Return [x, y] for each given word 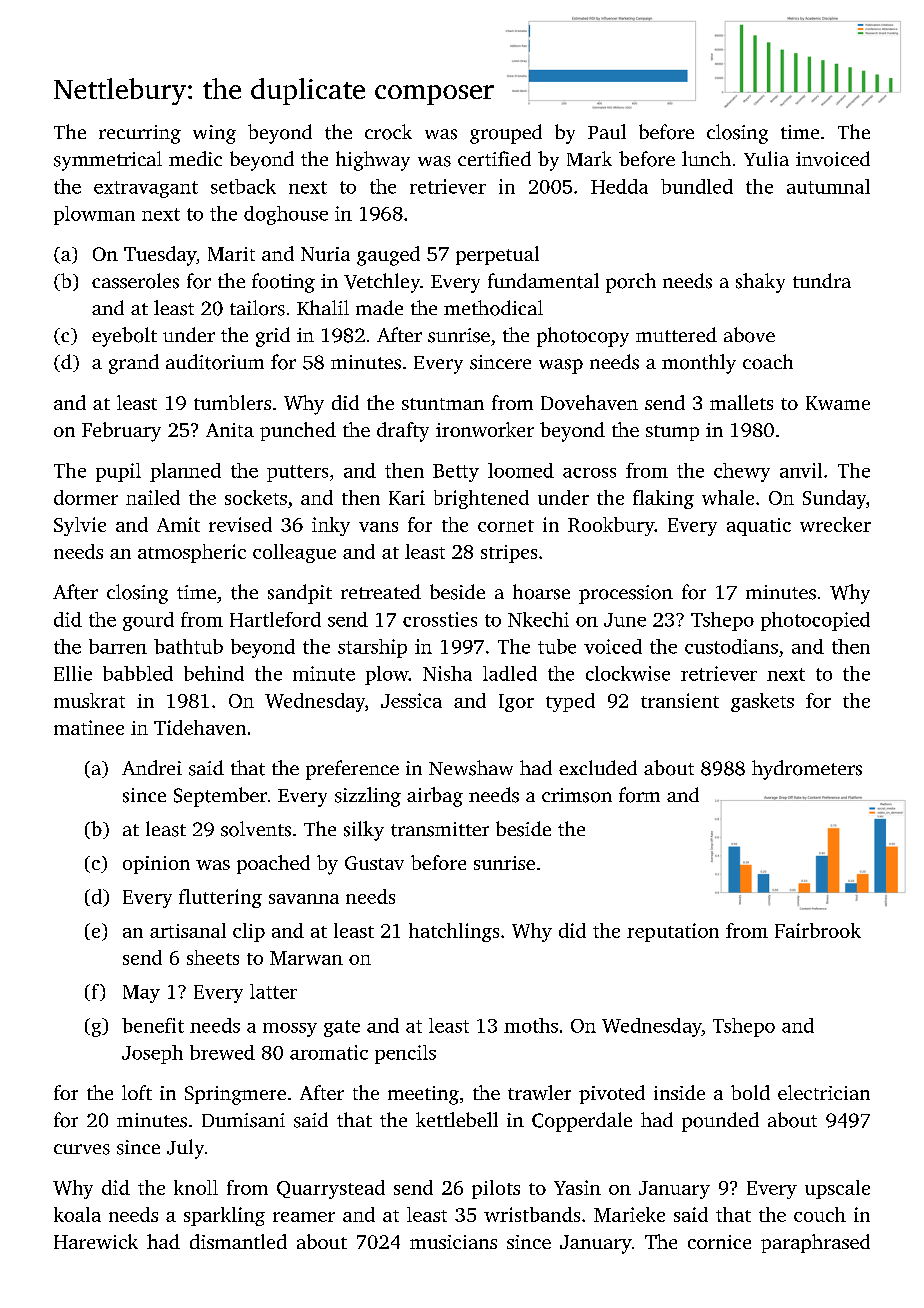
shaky [760, 283]
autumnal [828, 186]
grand [134, 364]
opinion [156, 865]
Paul [607, 131]
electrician [824, 1092]
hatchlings [454, 932]
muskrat [89, 700]
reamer [304, 1217]
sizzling [368, 797]
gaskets [762, 702]
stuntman [443, 404]
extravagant [146, 189]
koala [77, 1214]
